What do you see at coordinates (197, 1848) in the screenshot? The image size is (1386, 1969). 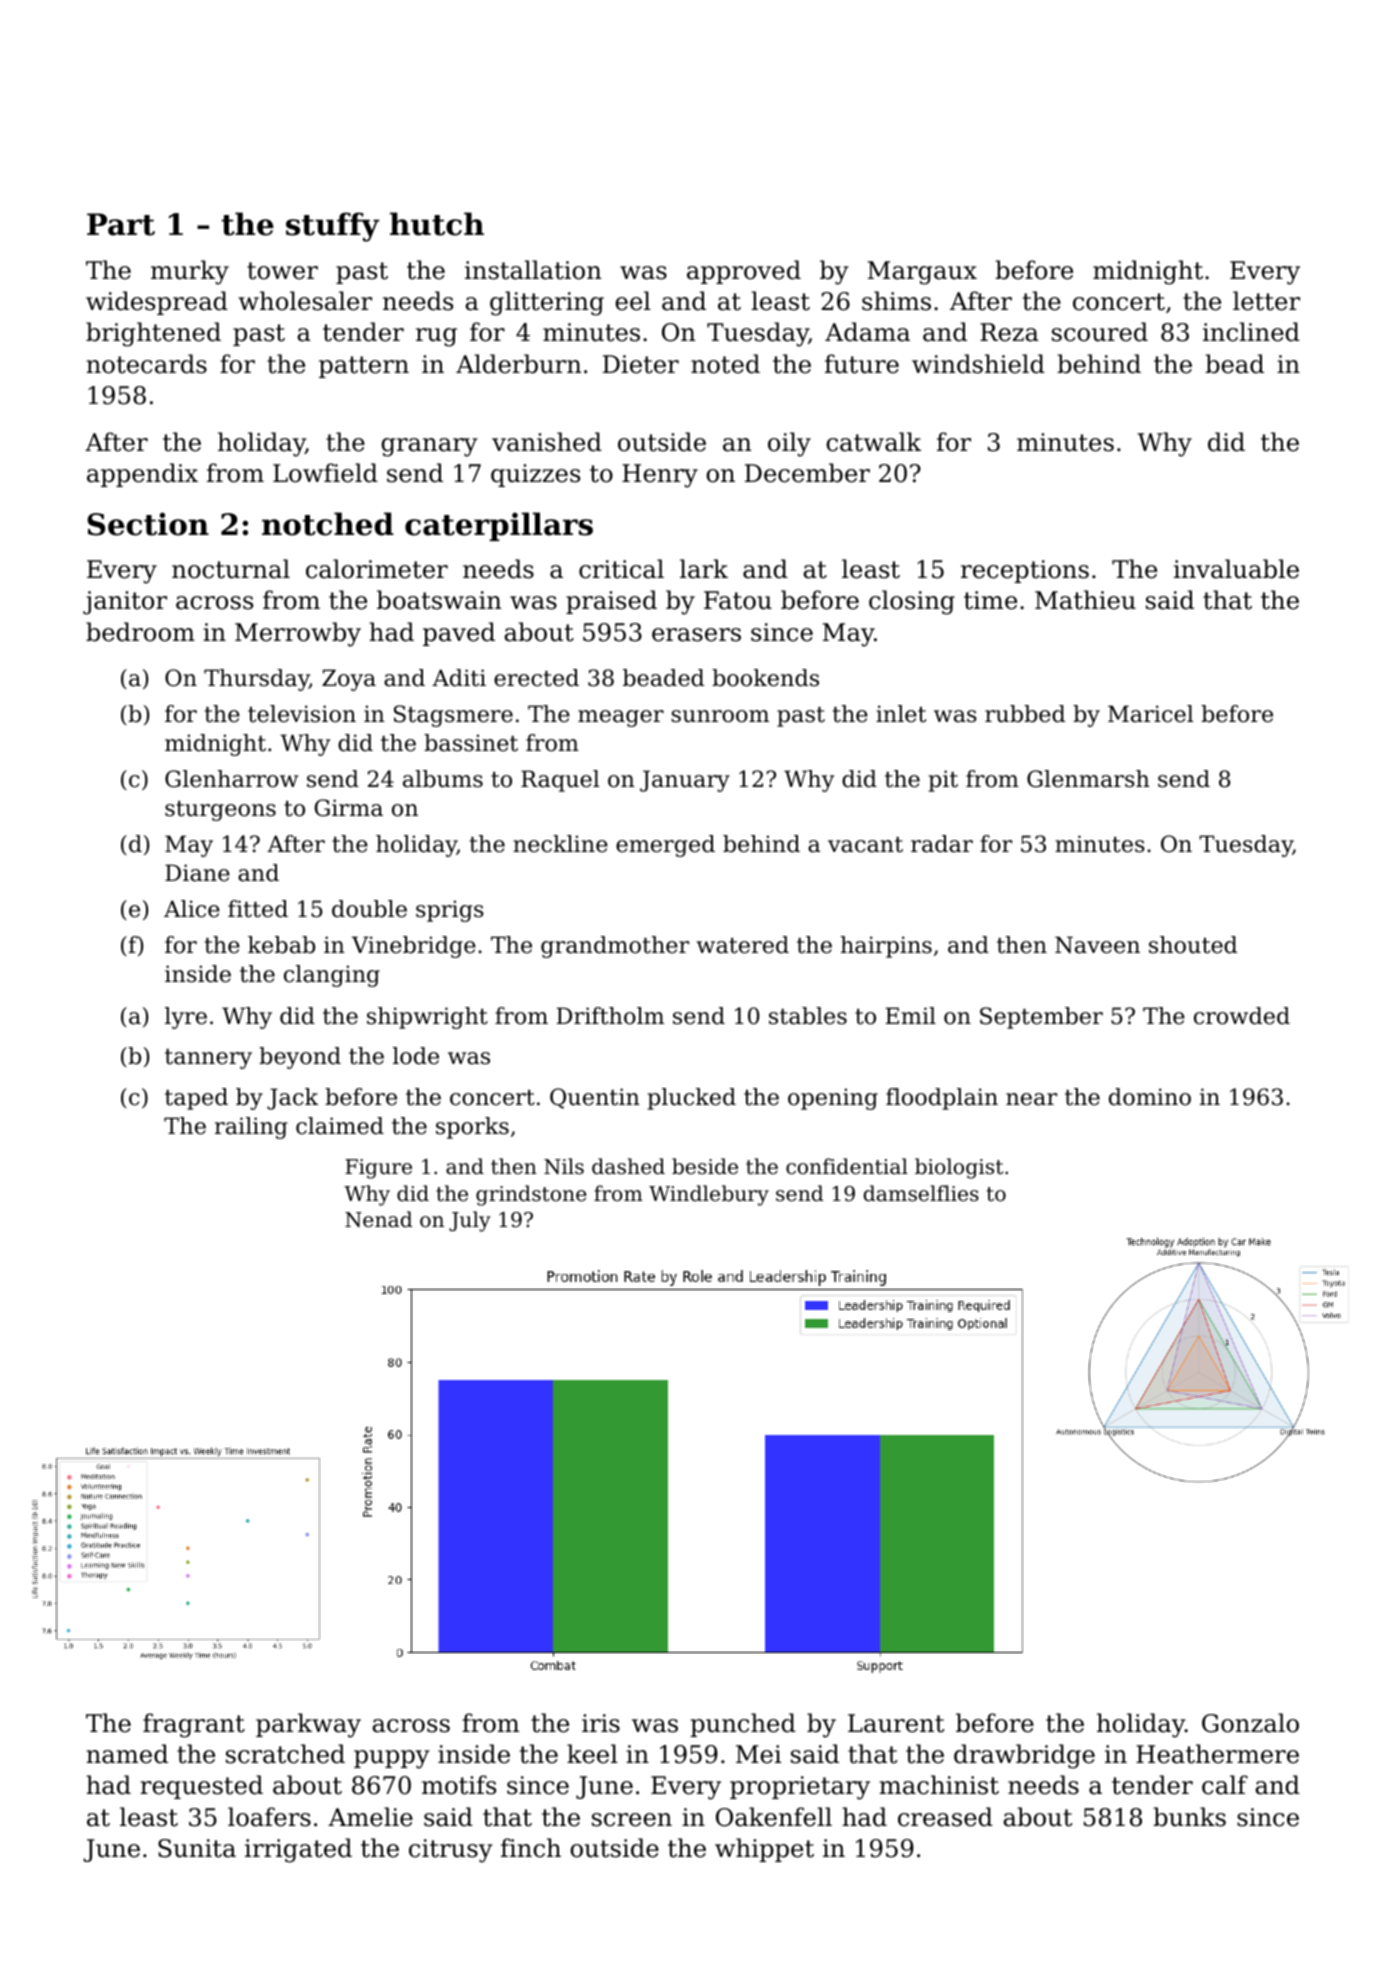 I see `Sunita` at bounding box center [197, 1848].
